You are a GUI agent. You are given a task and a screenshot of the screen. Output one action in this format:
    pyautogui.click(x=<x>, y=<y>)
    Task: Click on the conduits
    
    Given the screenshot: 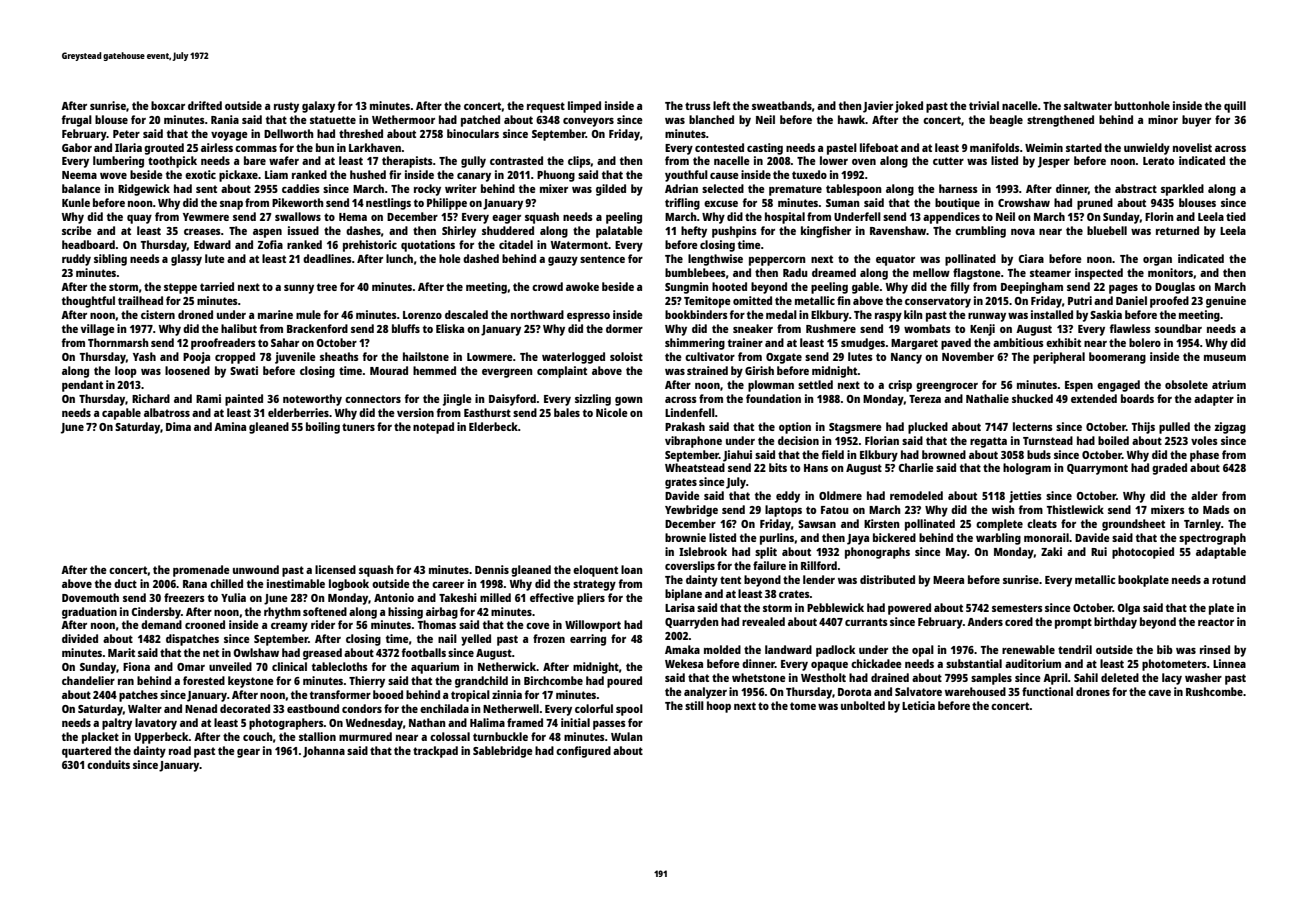 What is the action you would take?
    pyautogui.click(x=108, y=764)
